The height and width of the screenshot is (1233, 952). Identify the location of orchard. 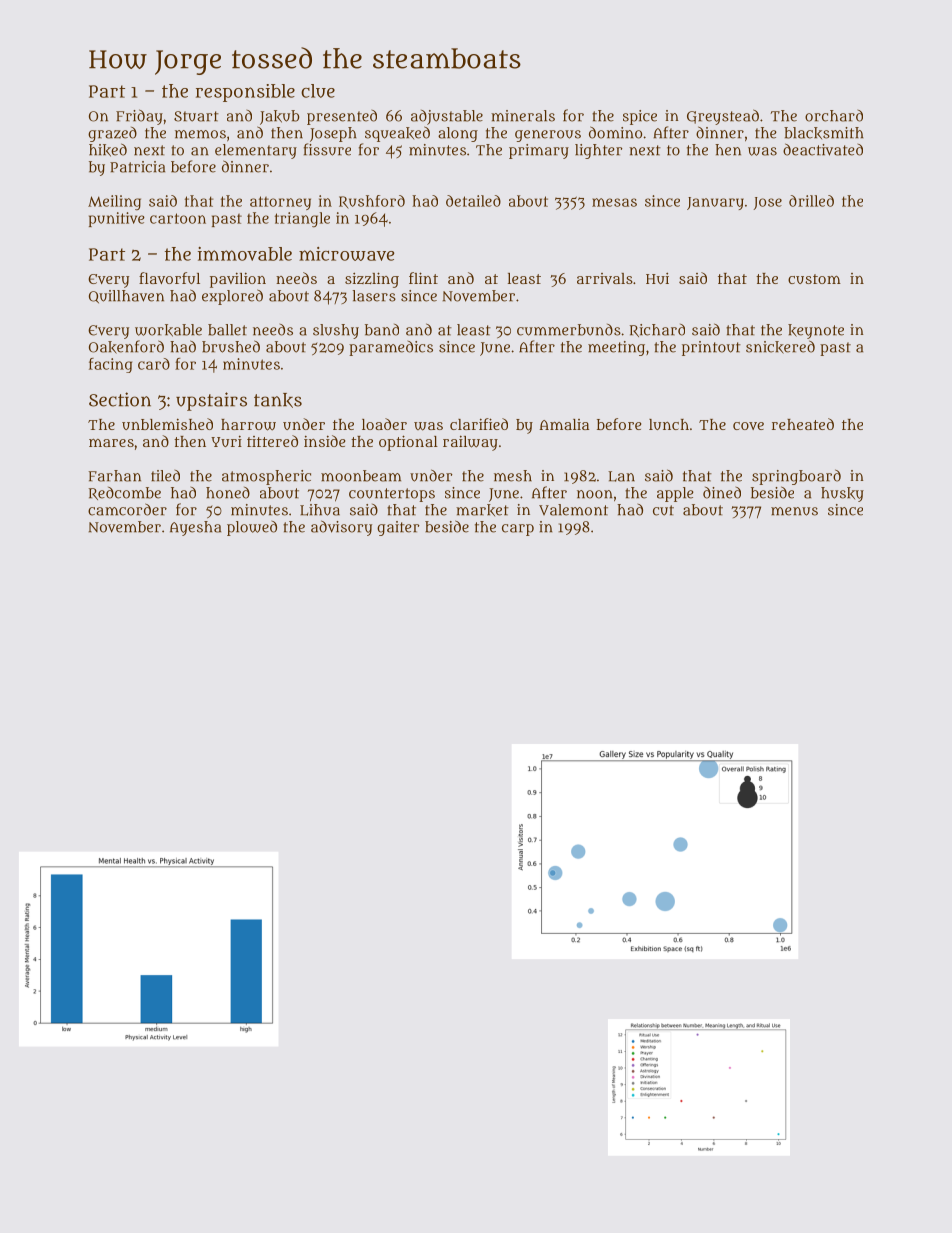
(834, 116).
